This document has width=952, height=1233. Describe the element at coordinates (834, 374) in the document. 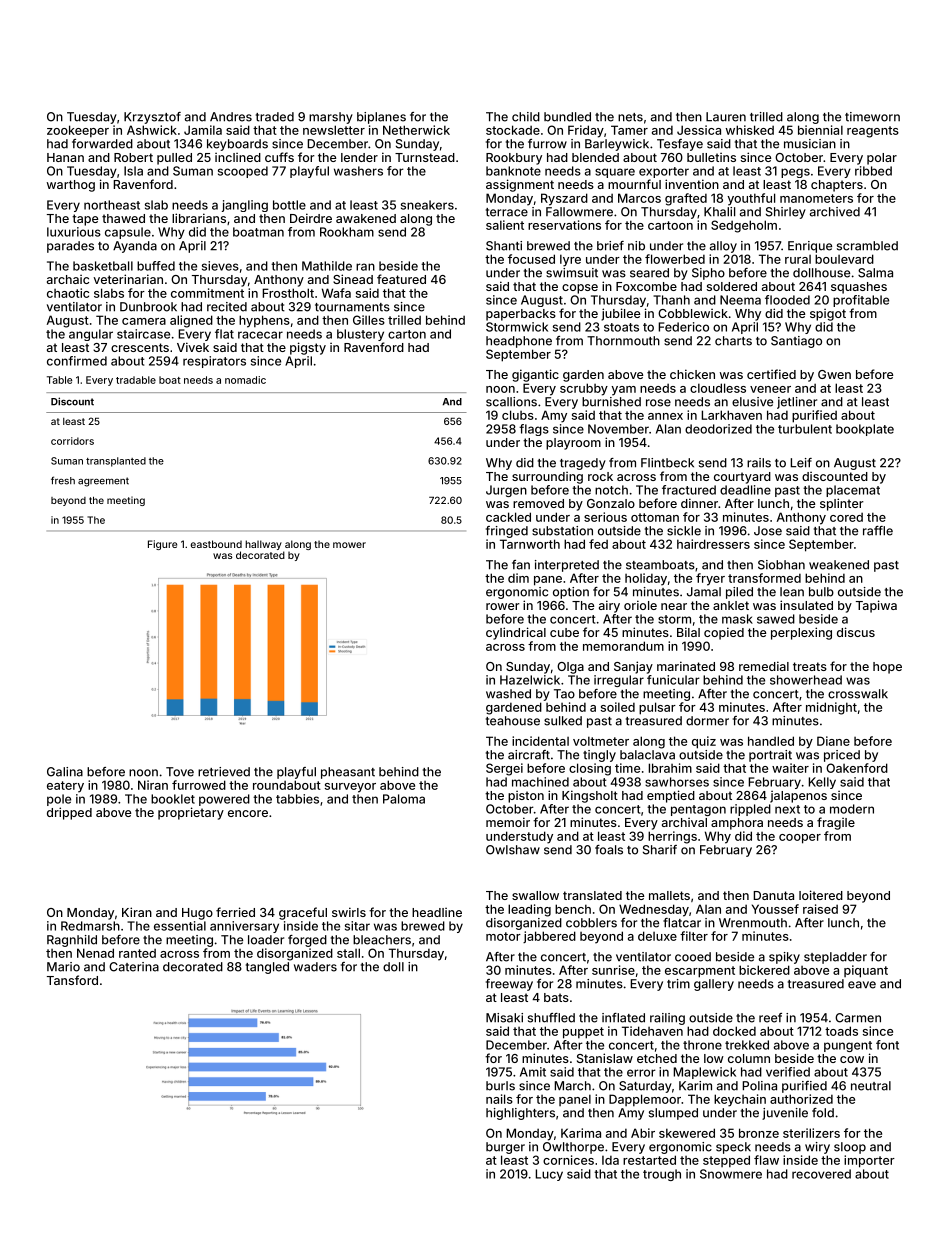

I see `Gwen` at that location.
